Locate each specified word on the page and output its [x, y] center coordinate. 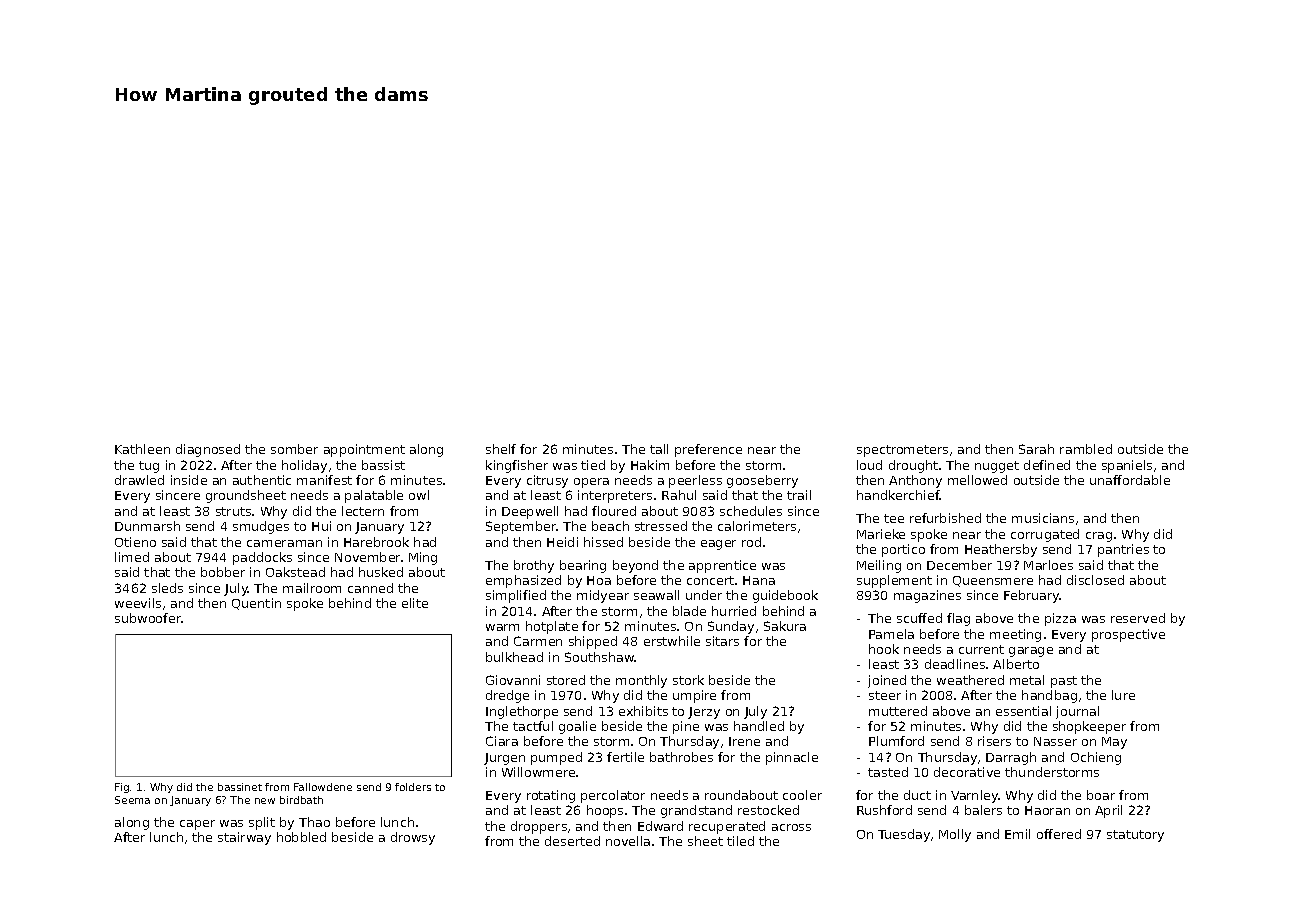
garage [1031, 652]
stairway [244, 838]
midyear [603, 596]
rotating [551, 796]
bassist [383, 465]
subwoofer [148, 618]
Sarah [1036, 449]
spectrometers [902, 451]
